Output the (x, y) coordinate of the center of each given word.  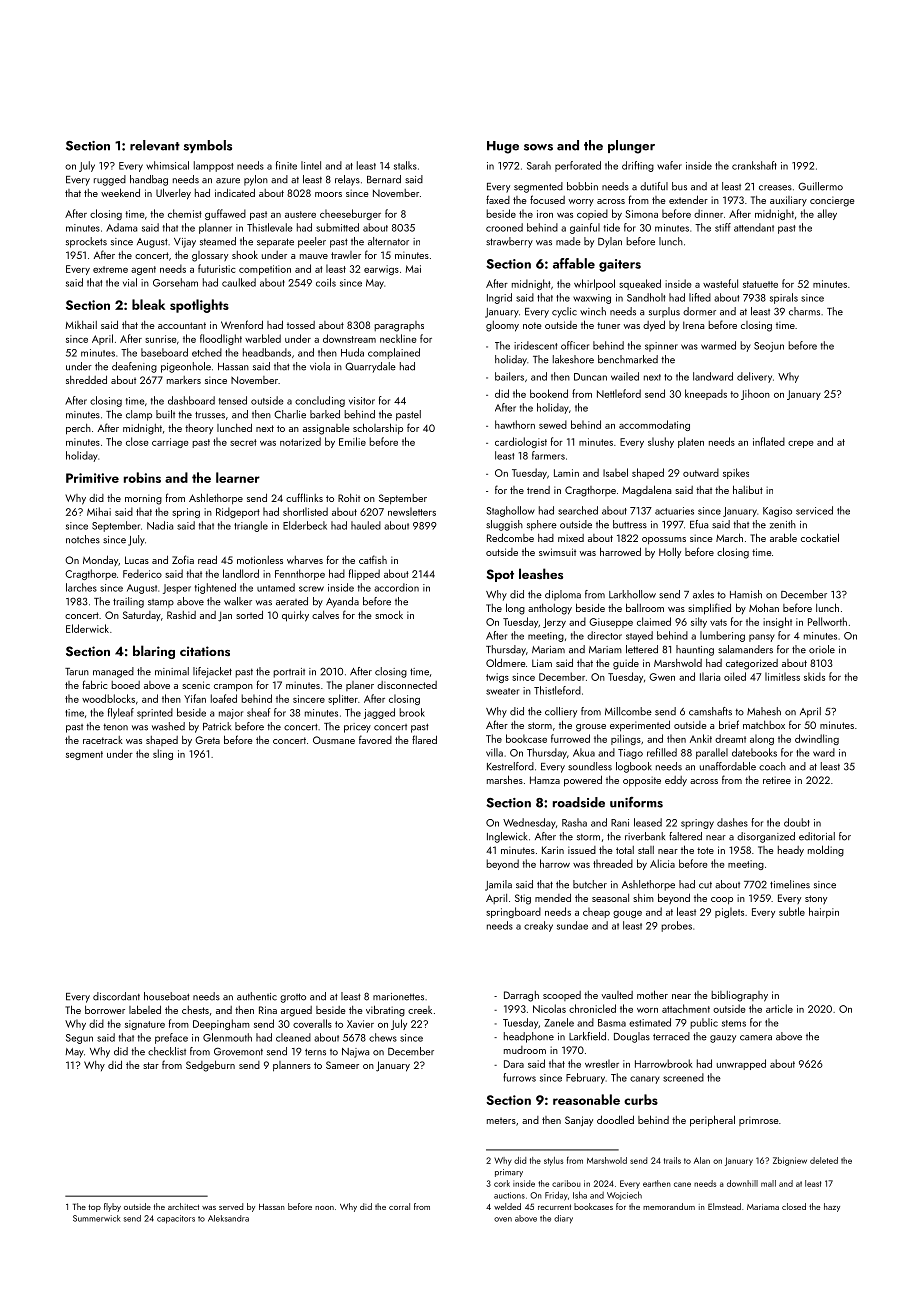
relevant (155, 145)
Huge (503, 147)
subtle (792, 911)
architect (183, 1206)
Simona (641, 214)
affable (574, 263)
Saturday (142, 616)
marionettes (398, 997)
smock (389, 615)
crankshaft (754, 165)
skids (814, 676)
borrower (105, 1010)
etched (207, 352)
